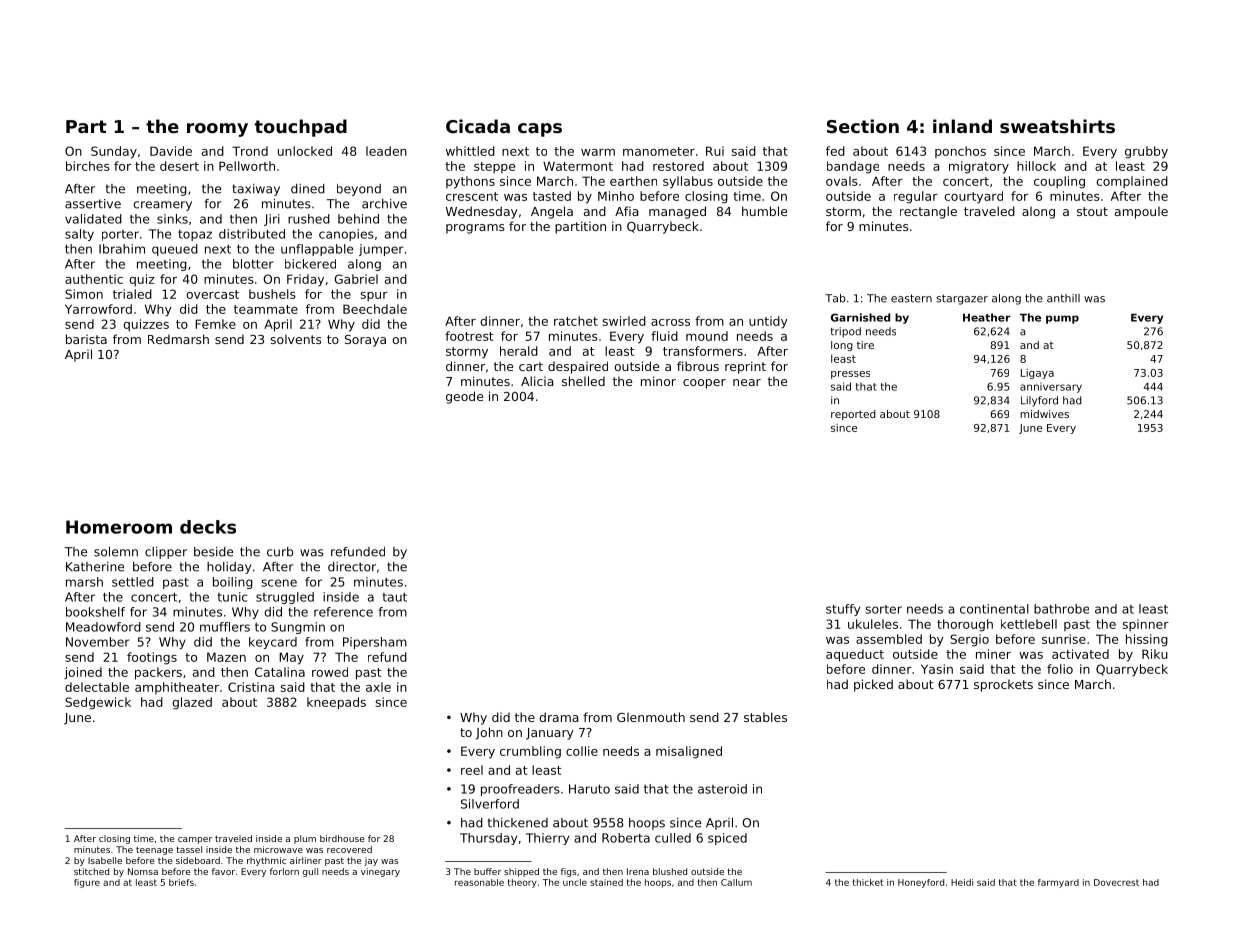 The image size is (1233, 952). What do you see at coordinates (850, 375) in the image?
I see `presses` at bounding box center [850, 375].
